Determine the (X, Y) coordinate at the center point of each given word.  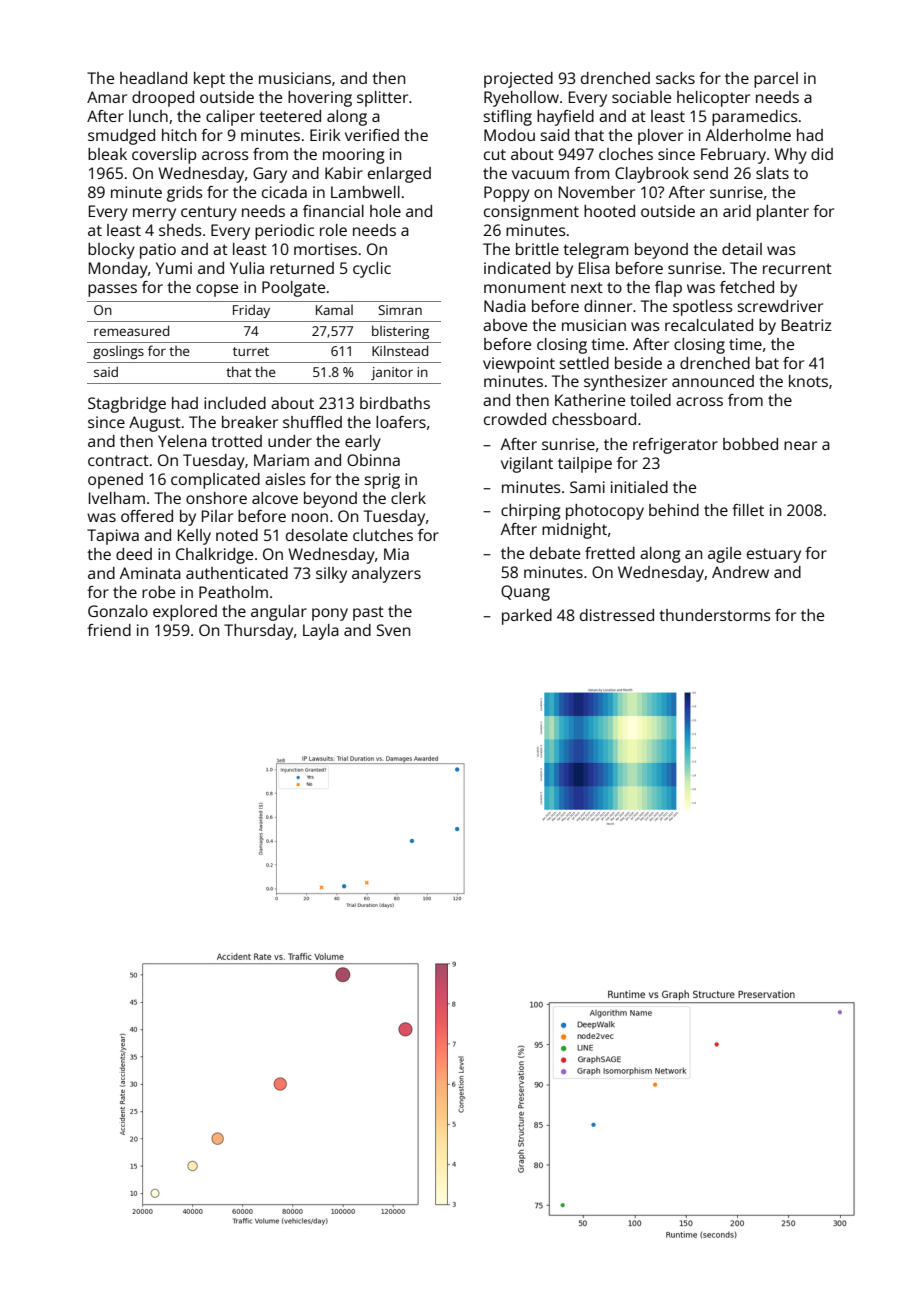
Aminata (150, 573)
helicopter (713, 99)
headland (153, 78)
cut (495, 154)
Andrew (740, 572)
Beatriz (807, 325)
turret (251, 351)
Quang (525, 593)
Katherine (590, 400)
